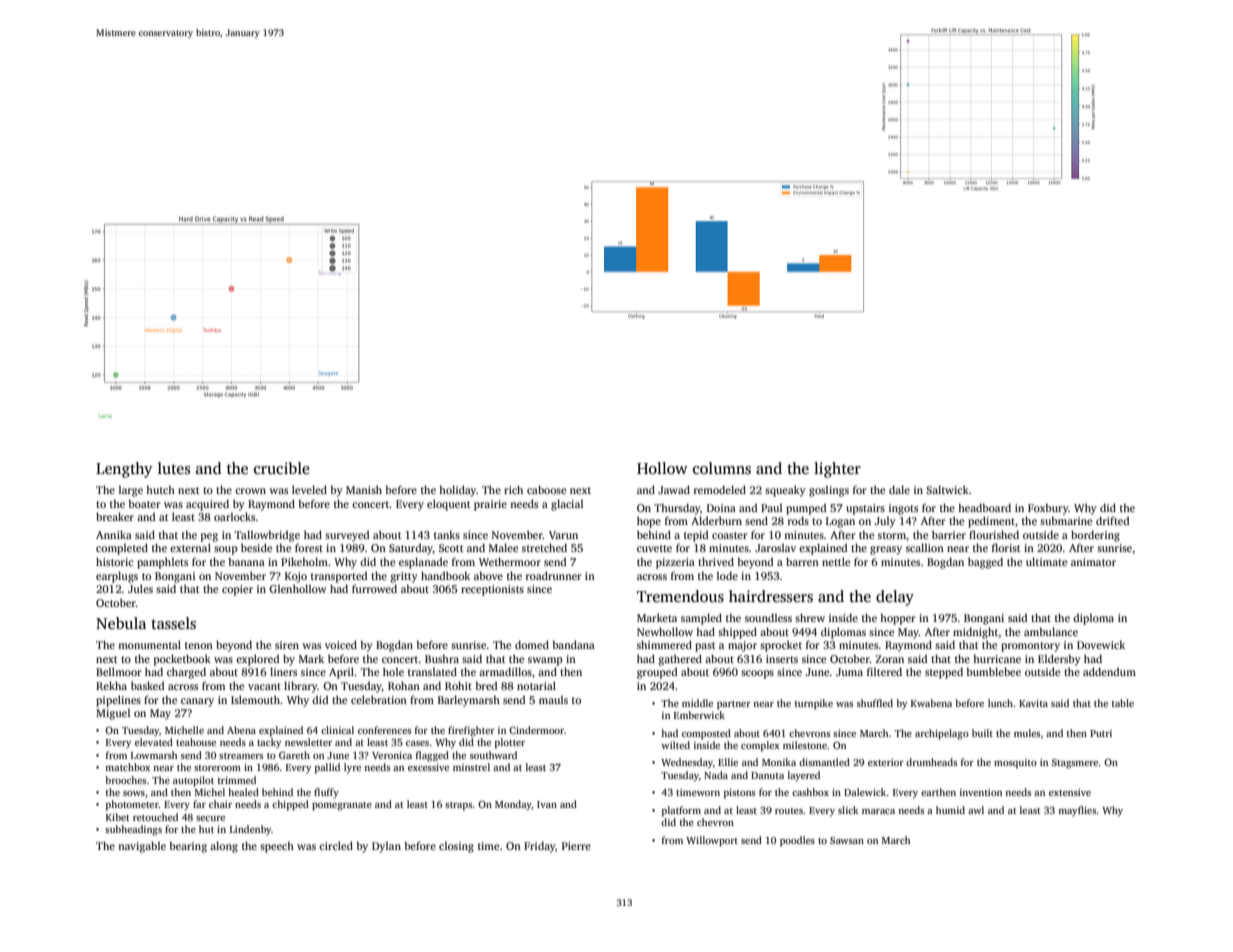 Image resolution: width=1233 pixels, height=952 pixels. I want to click on domed, so click(532, 644).
